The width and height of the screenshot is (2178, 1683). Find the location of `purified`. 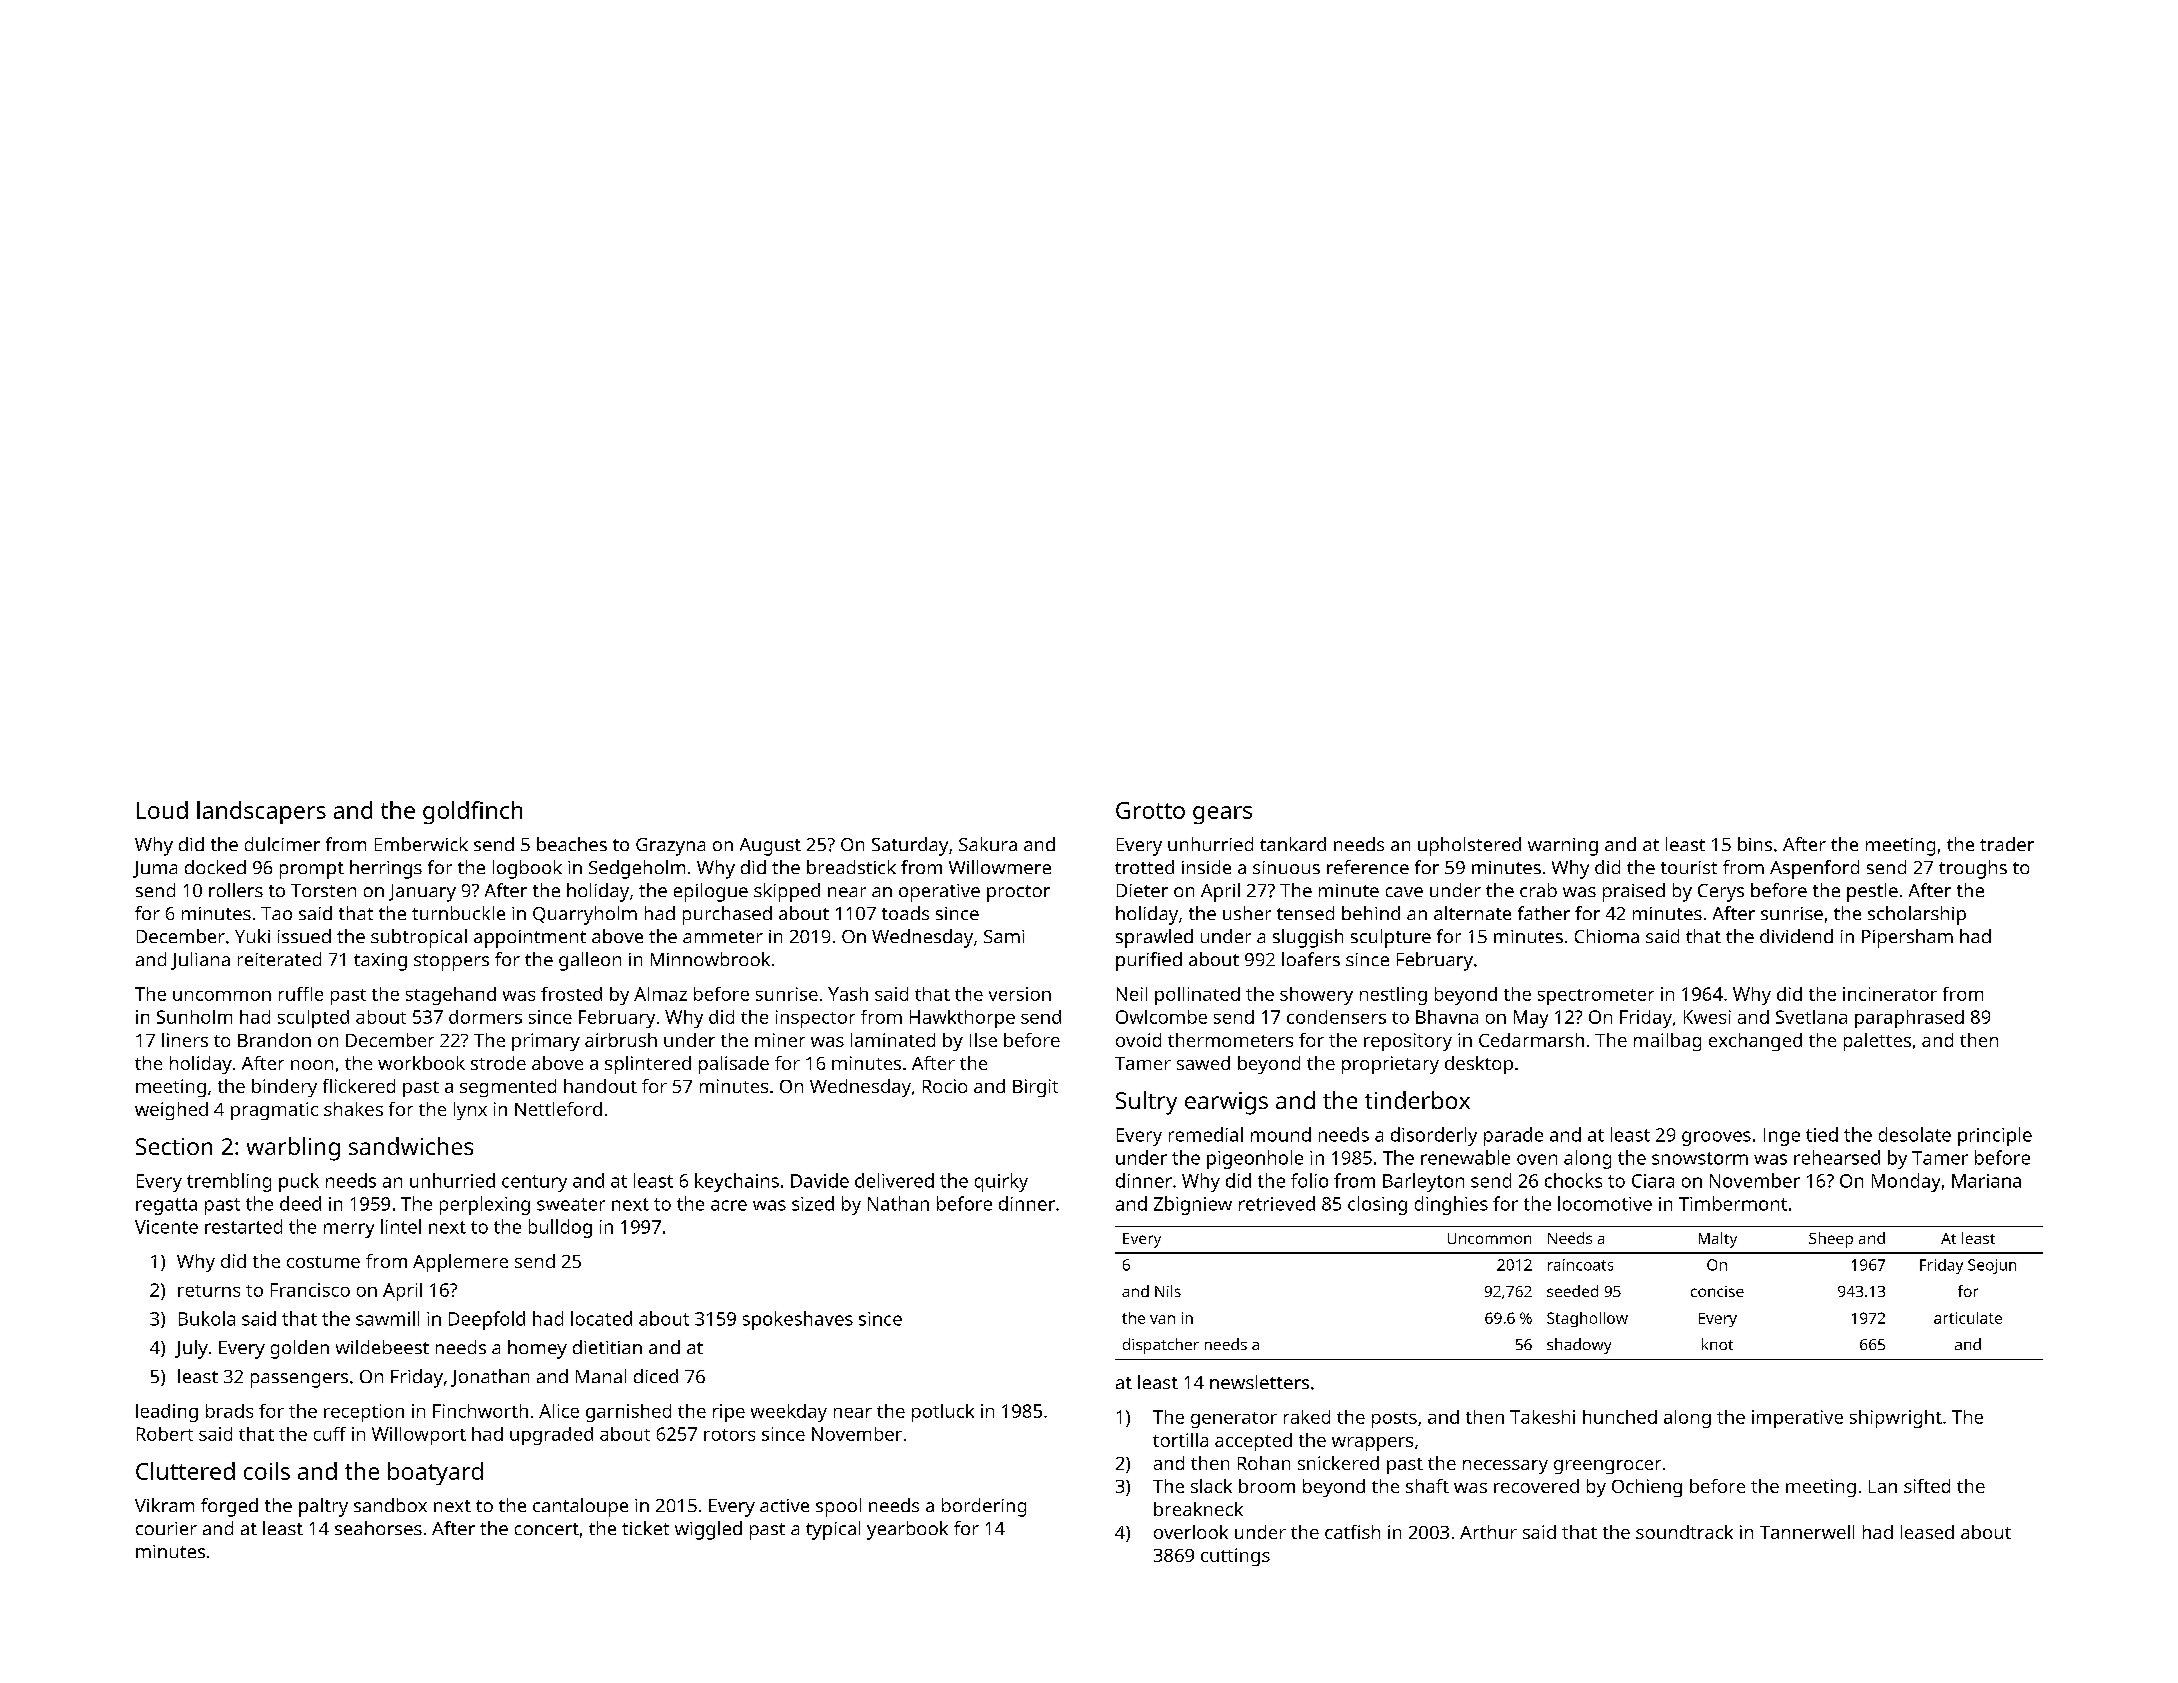

purified is located at coordinates (1149, 961).
